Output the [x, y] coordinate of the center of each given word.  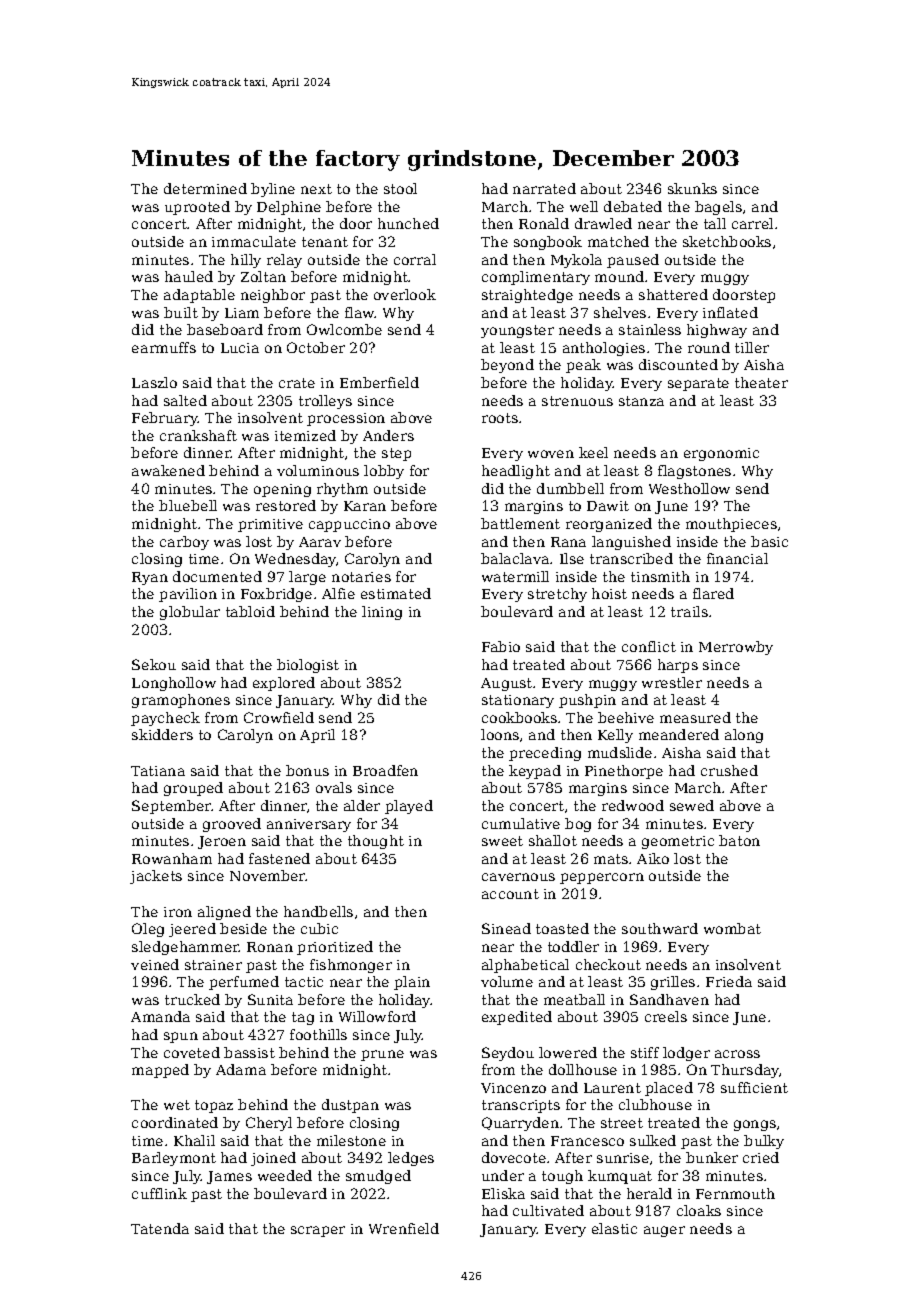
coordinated [175, 1122]
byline [273, 190]
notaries [361, 577]
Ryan [150, 578]
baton [739, 840]
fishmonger [351, 966]
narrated [544, 188]
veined [155, 964]
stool [400, 188]
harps [678, 666]
